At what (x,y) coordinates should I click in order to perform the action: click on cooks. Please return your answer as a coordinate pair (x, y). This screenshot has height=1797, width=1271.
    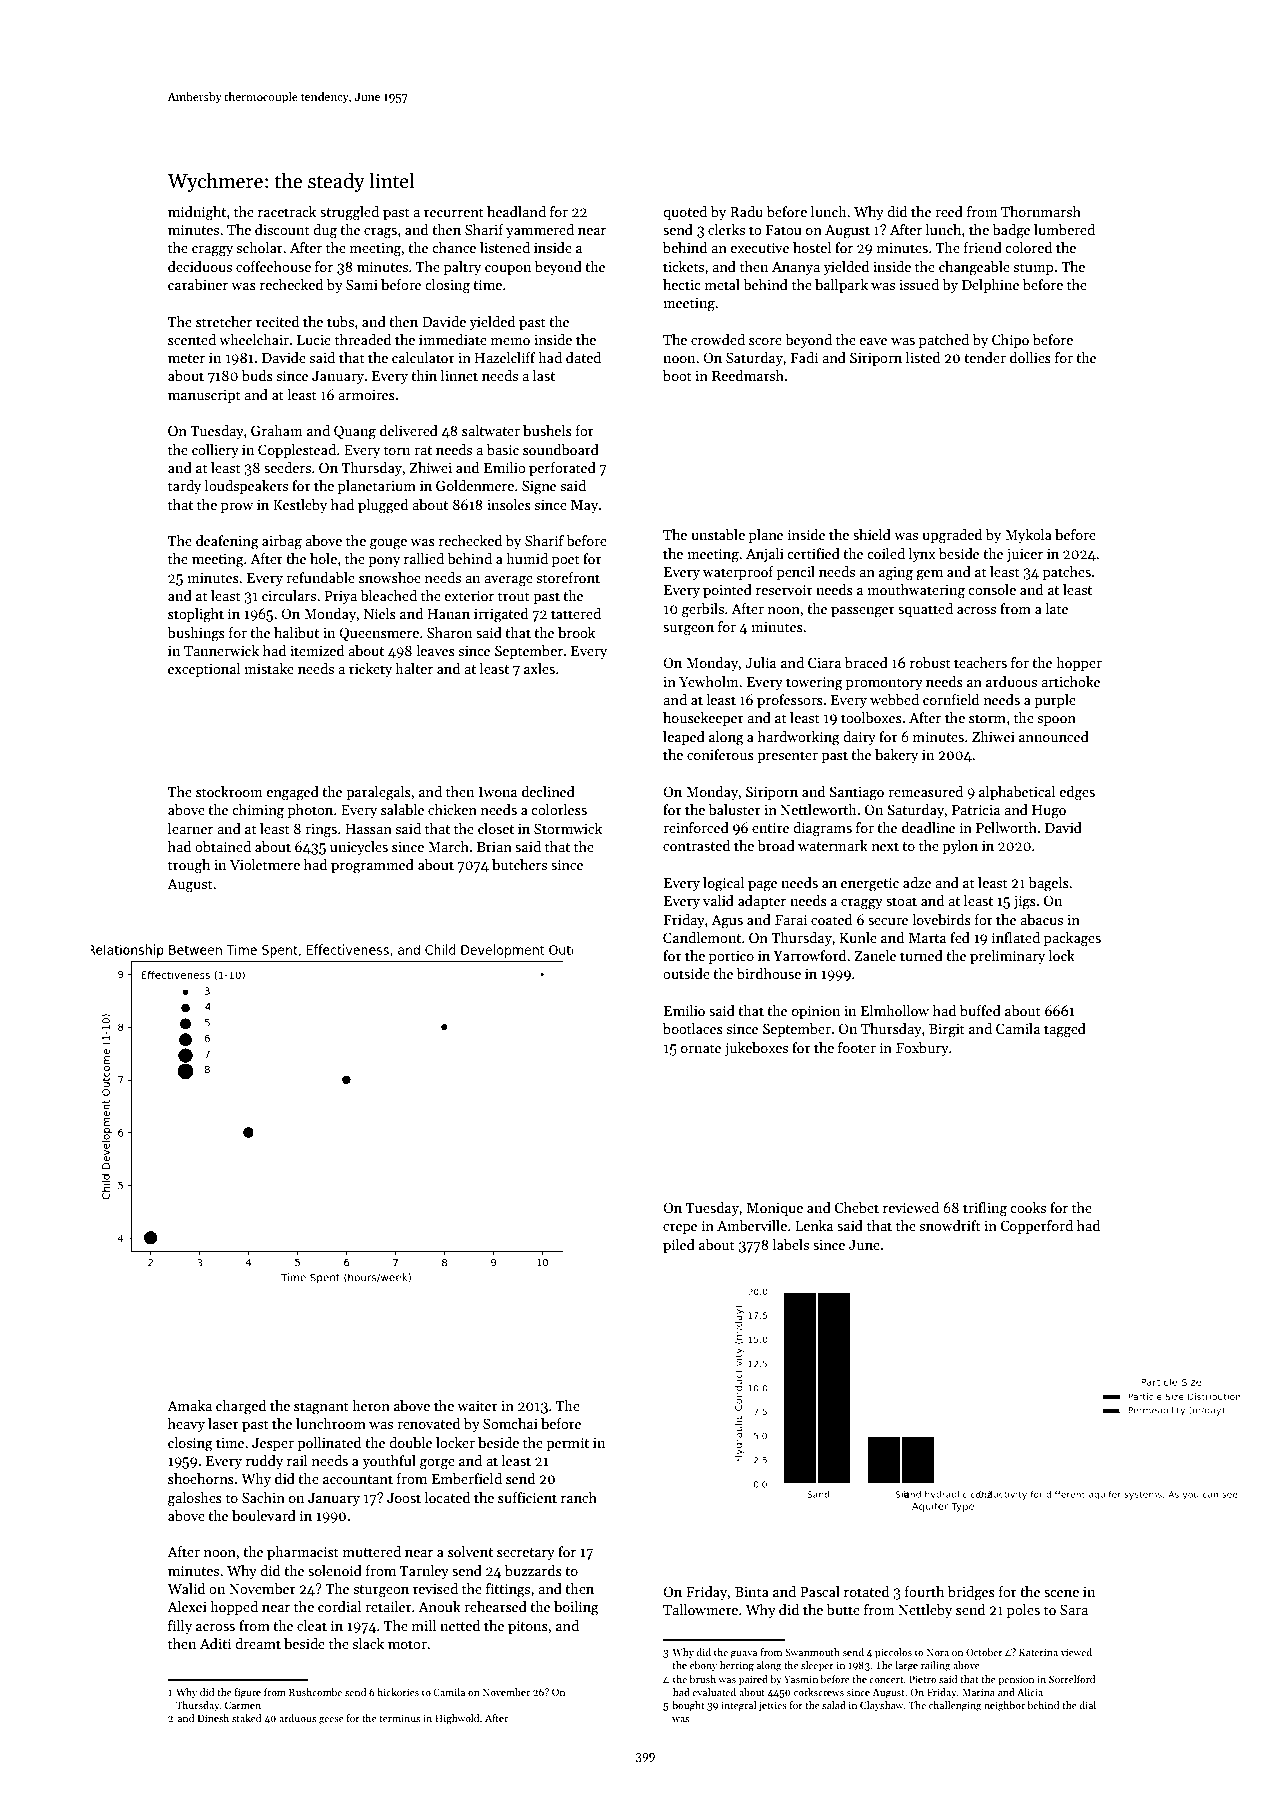
    Looking at the image, I should click on (1028, 1207).
